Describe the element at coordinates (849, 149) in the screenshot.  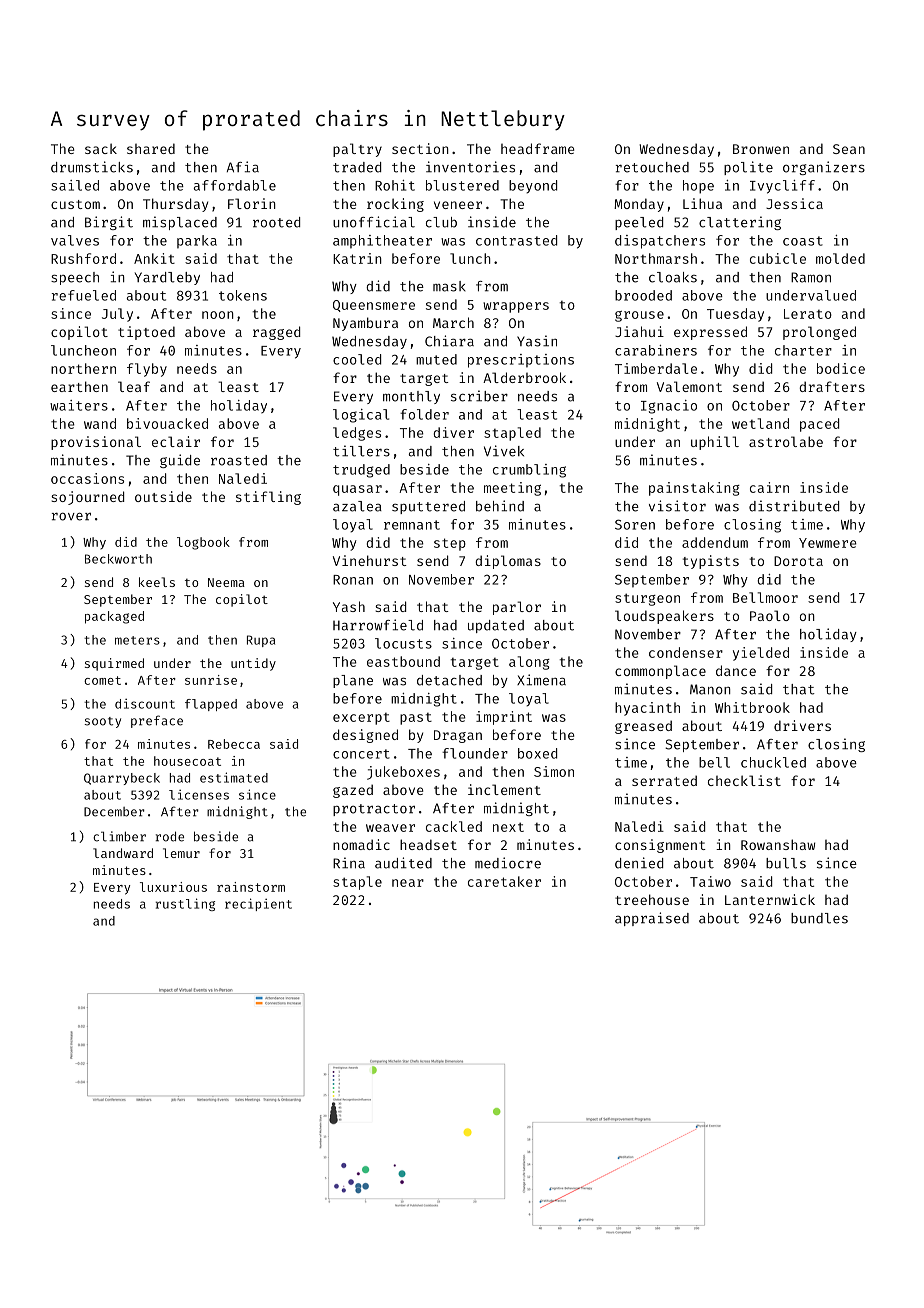
I see `Sean` at that location.
